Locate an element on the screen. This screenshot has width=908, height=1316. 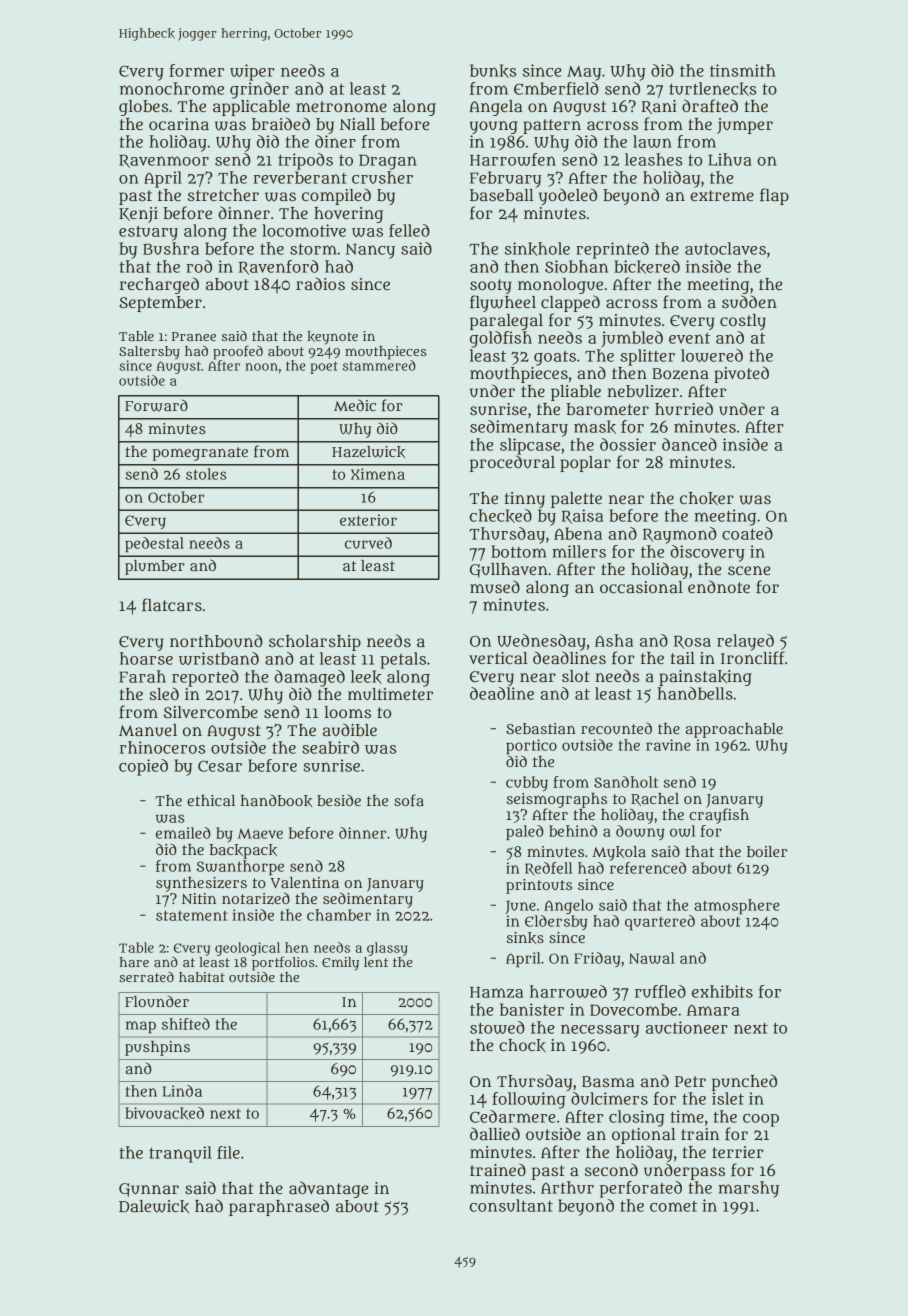
turtlenecks is located at coordinates (713, 89).
